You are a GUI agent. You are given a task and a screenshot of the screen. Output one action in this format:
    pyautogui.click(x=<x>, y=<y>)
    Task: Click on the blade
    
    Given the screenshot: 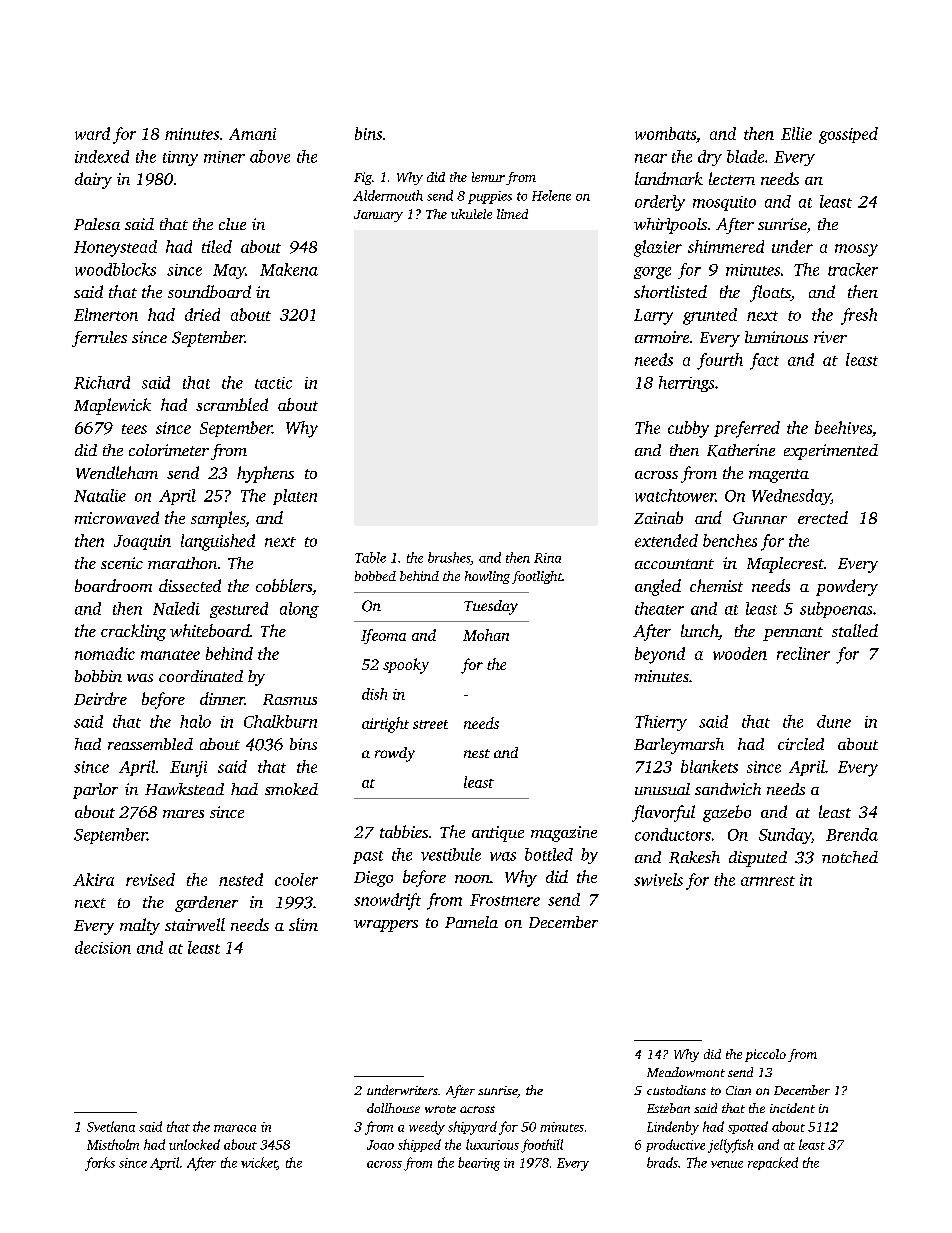 What is the action you would take?
    pyautogui.click(x=745, y=156)
